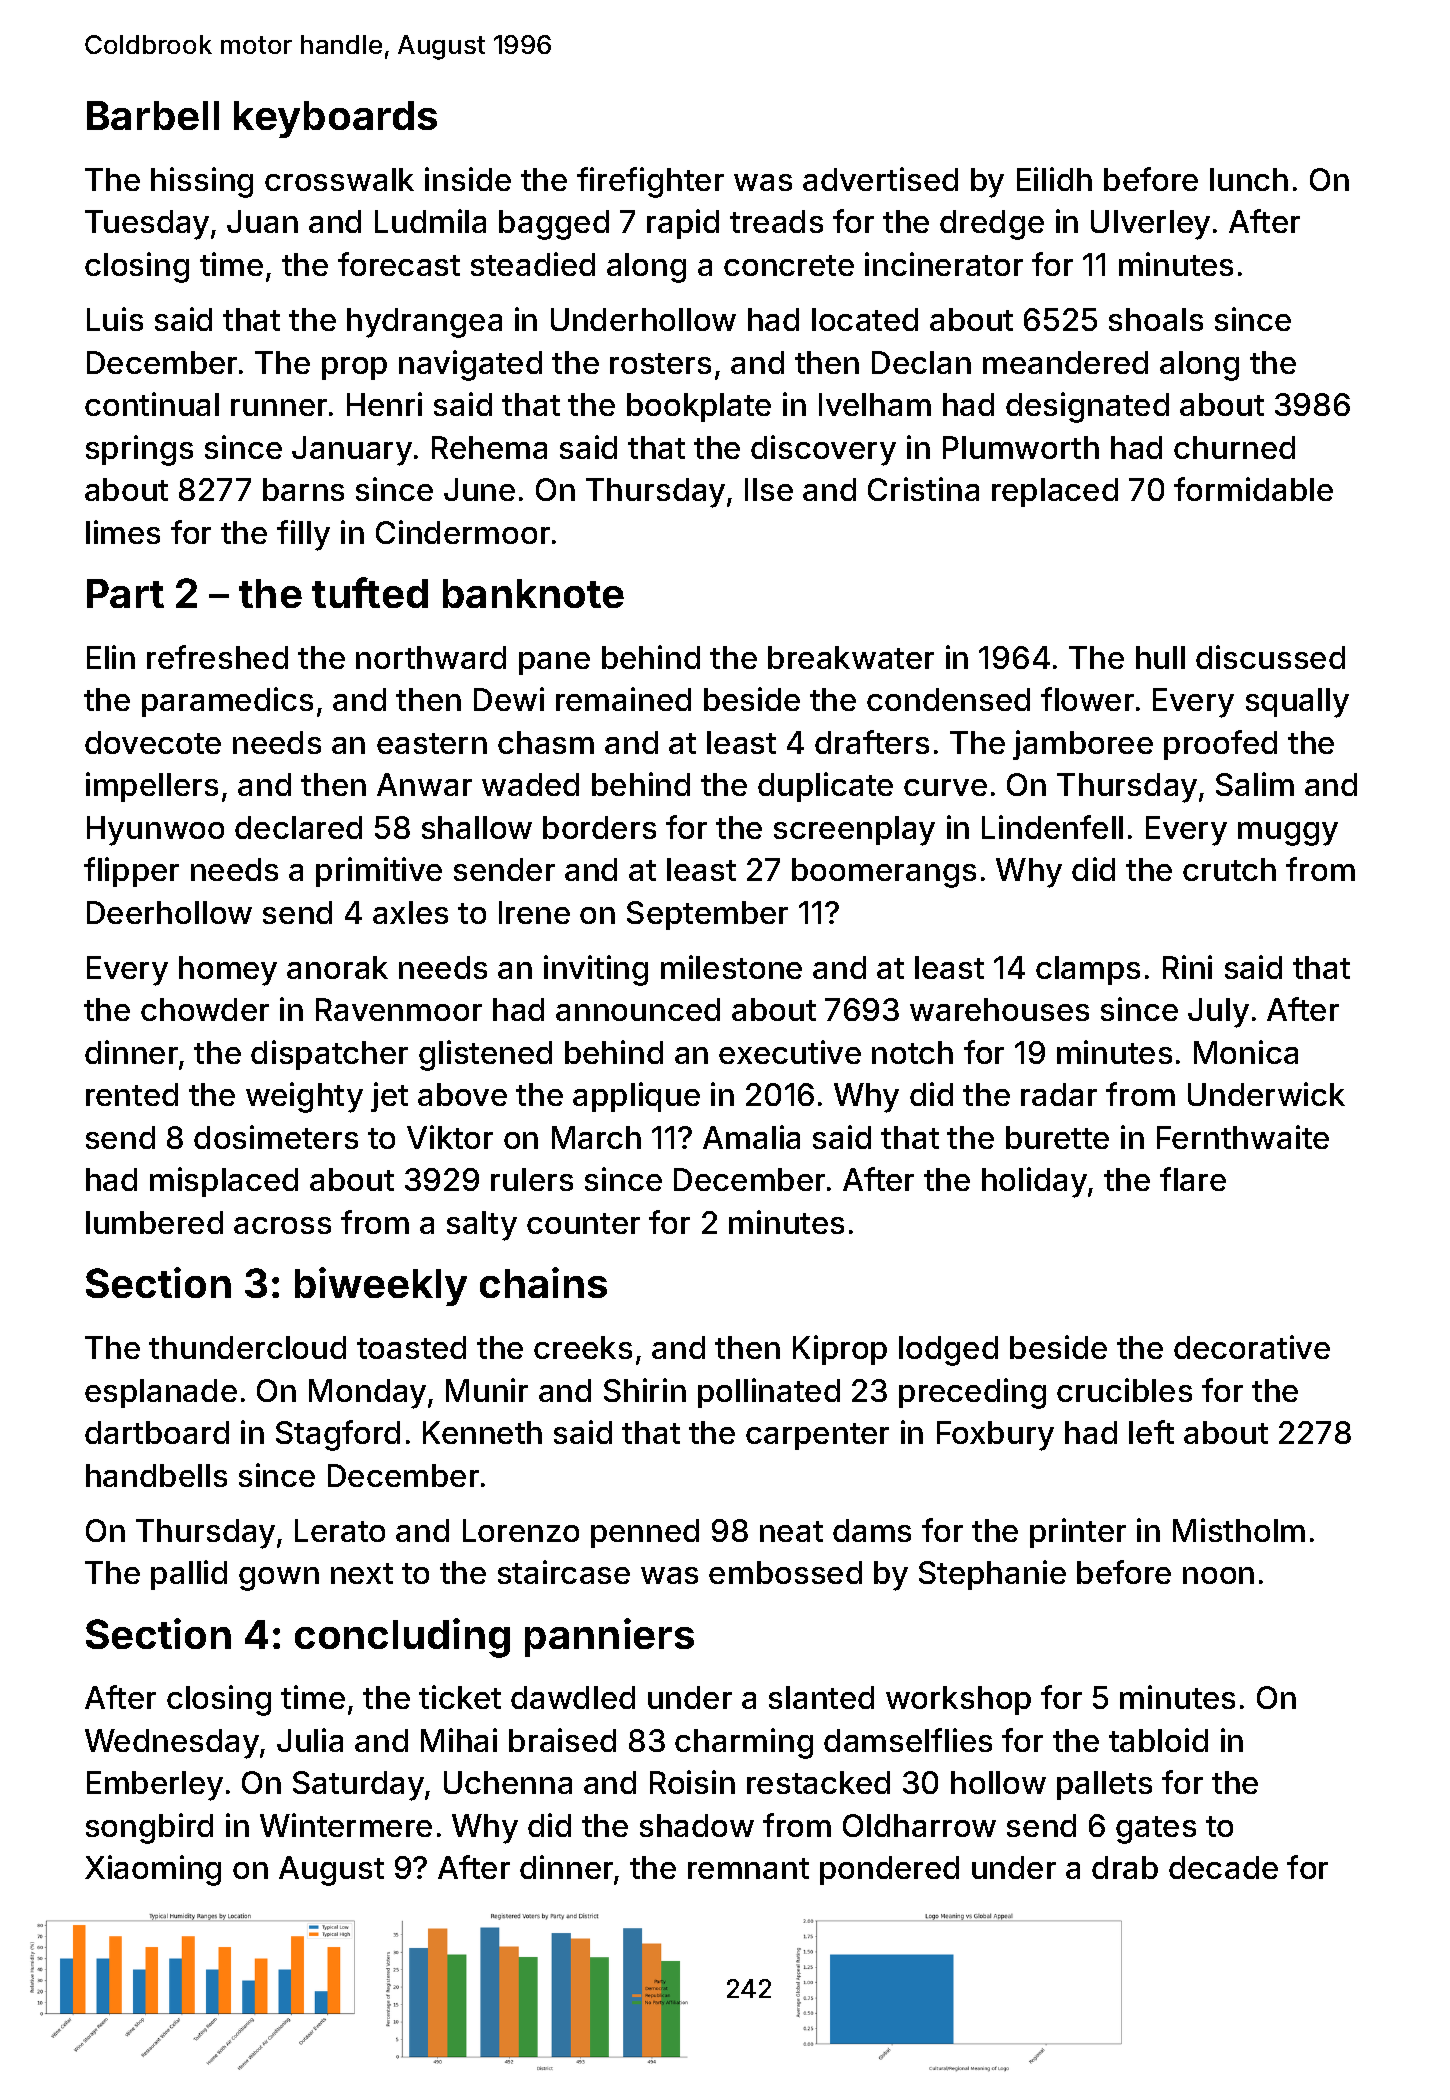  I want to click on noon, so click(1218, 1575).
